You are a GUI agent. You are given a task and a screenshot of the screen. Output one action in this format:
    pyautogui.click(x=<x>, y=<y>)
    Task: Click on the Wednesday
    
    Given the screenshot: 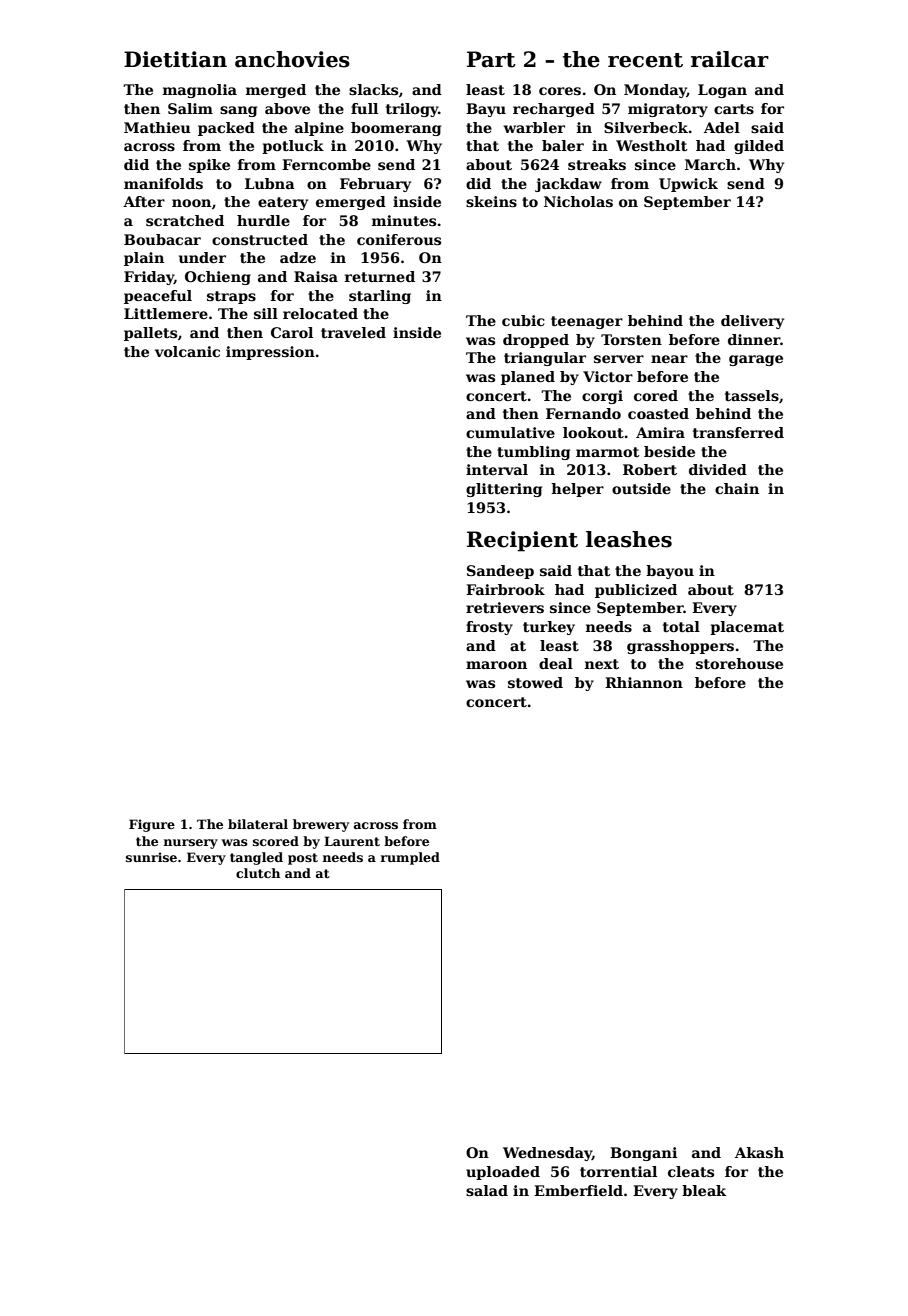 What is the action you would take?
    pyautogui.click(x=547, y=1154)
